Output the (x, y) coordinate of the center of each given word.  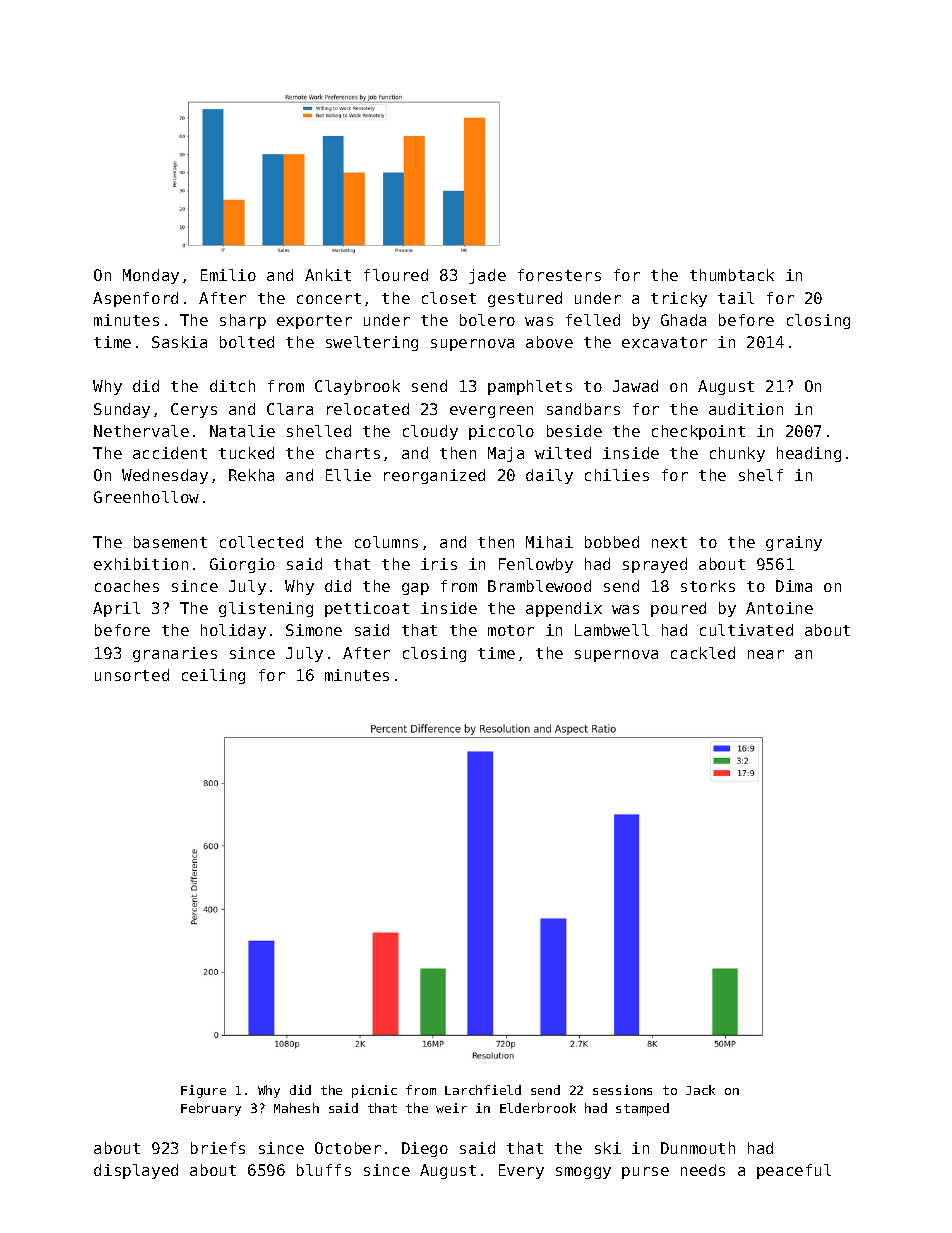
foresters (559, 275)
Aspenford (135, 299)
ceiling (213, 676)
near (766, 654)
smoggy (583, 1173)
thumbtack (732, 275)
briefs (218, 1148)
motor (511, 630)
